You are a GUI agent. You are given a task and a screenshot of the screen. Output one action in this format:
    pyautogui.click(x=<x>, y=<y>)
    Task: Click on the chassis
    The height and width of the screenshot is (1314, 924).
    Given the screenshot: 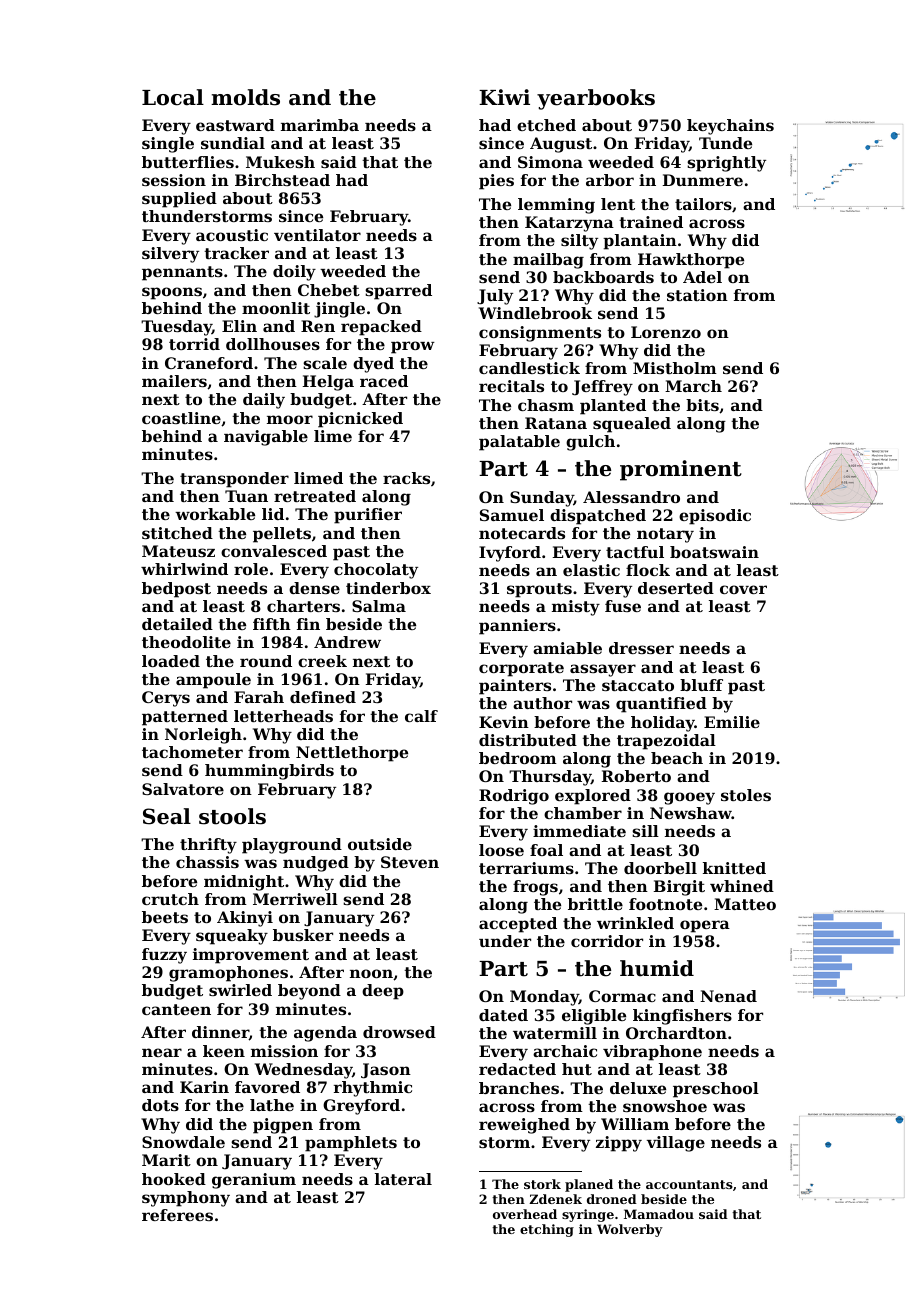 What is the action you would take?
    pyautogui.click(x=207, y=862)
